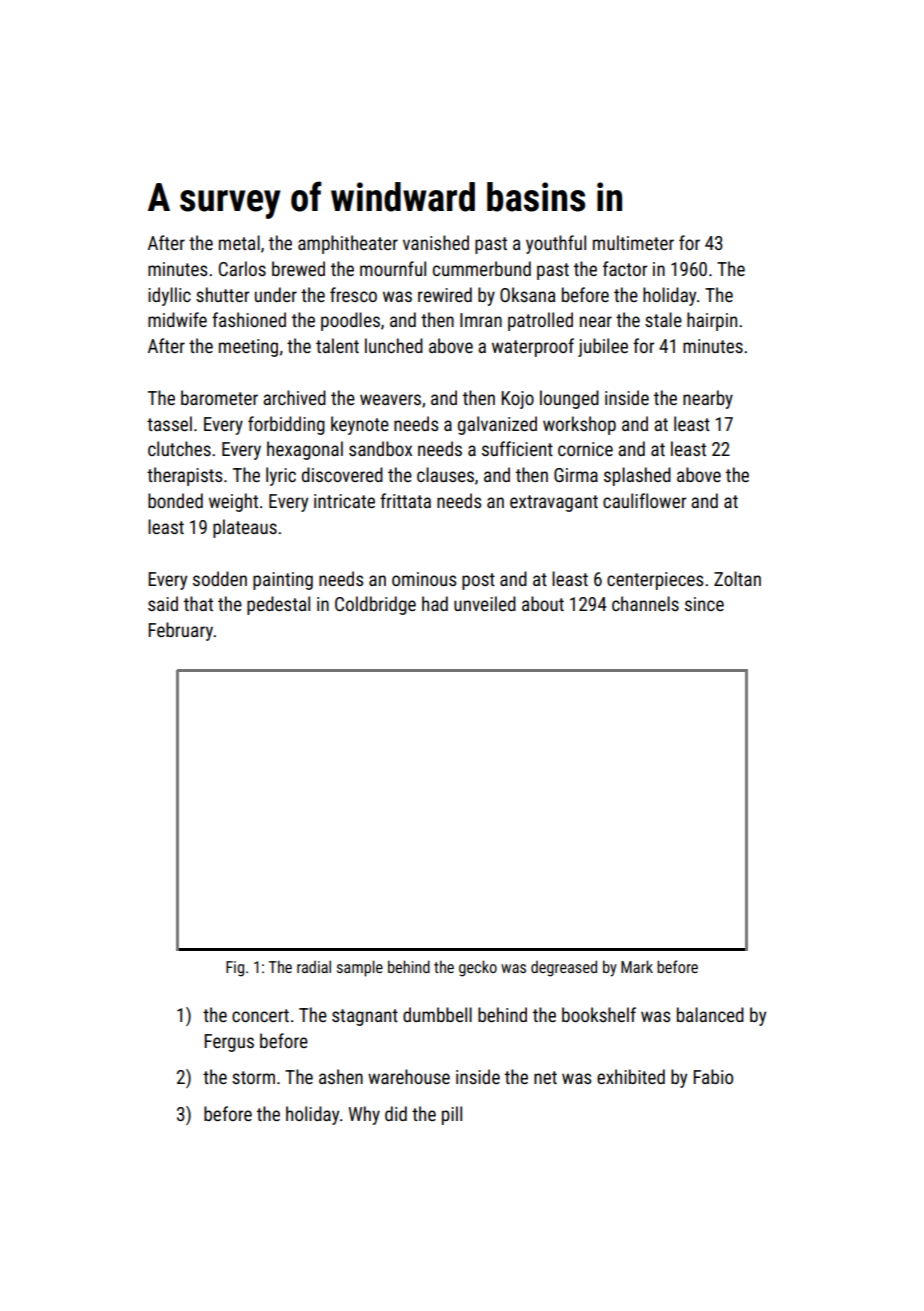 This screenshot has width=924, height=1311. Describe the element at coordinates (663, 319) in the screenshot. I see `stale` at that location.
